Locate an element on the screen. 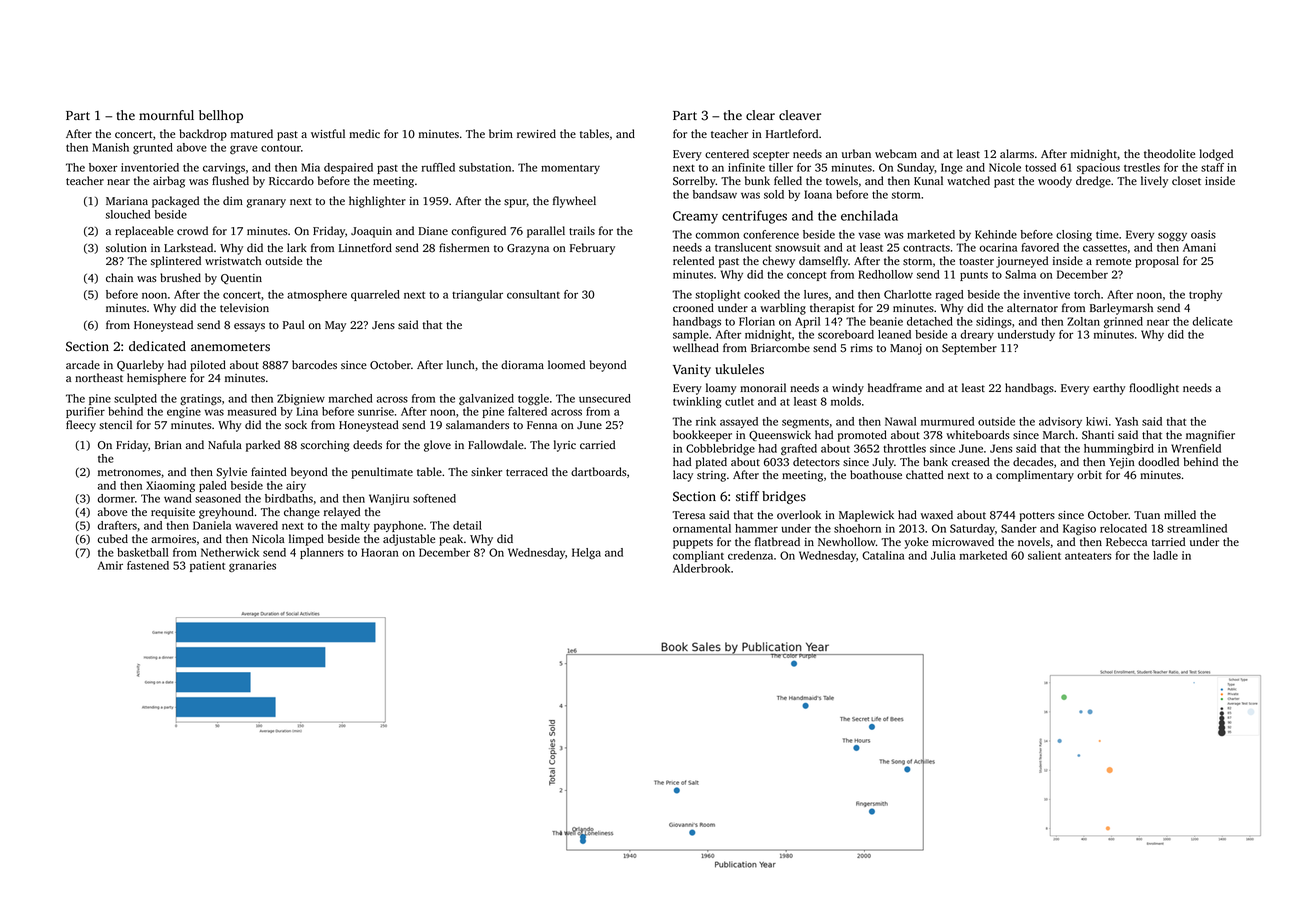 The height and width of the screenshot is (924, 1308). detectors is located at coordinates (816, 461).
